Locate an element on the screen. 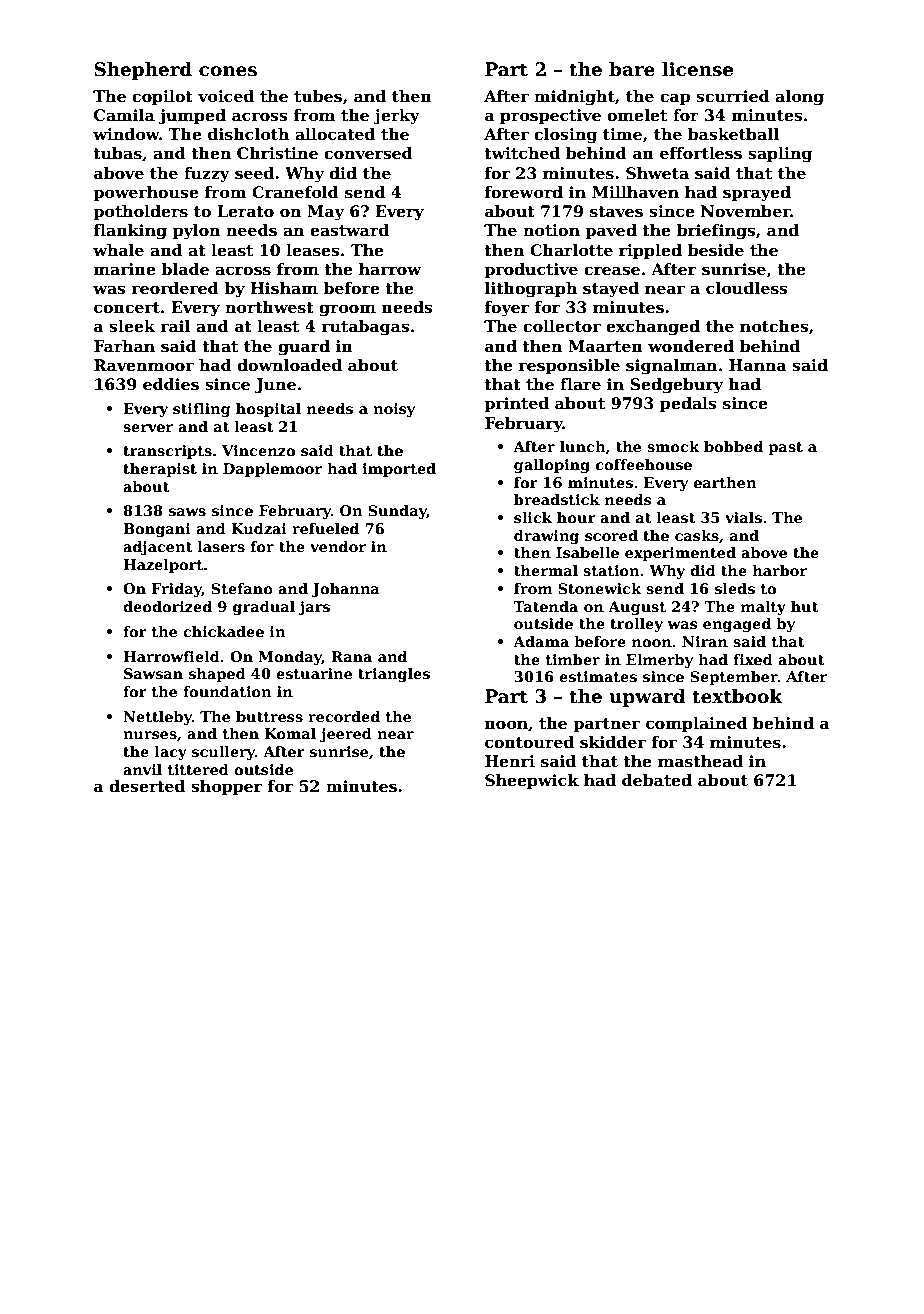 This screenshot has width=924, height=1314. Elmerby is located at coordinates (659, 661).
